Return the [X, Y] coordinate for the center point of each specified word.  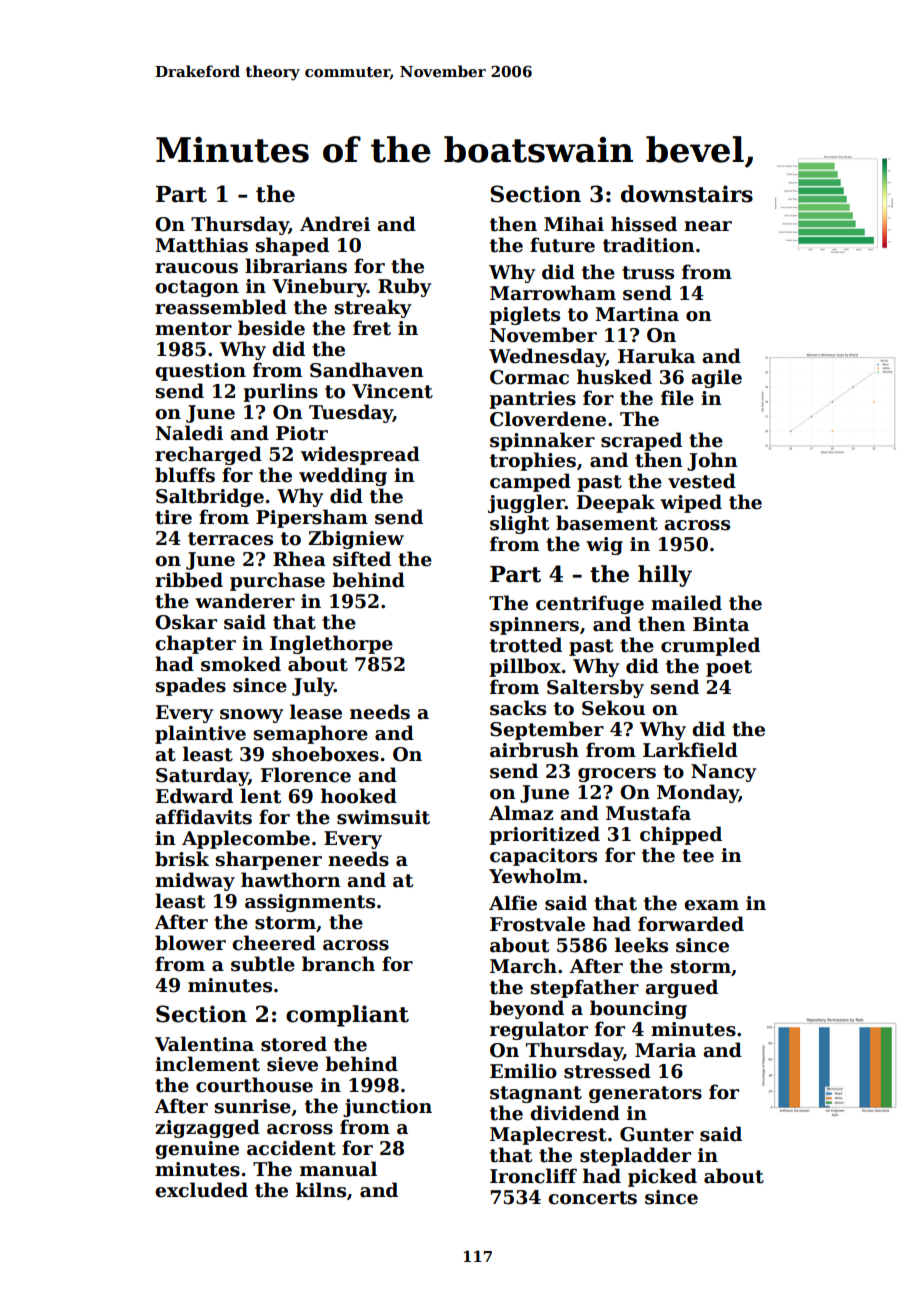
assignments [310, 903]
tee [698, 856]
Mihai [574, 224]
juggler [526, 503]
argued [681, 988]
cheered [274, 943]
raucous [196, 268]
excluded [201, 1190]
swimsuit [383, 817]
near [708, 226]
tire [173, 517]
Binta [721, 624]
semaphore [310, 734]
